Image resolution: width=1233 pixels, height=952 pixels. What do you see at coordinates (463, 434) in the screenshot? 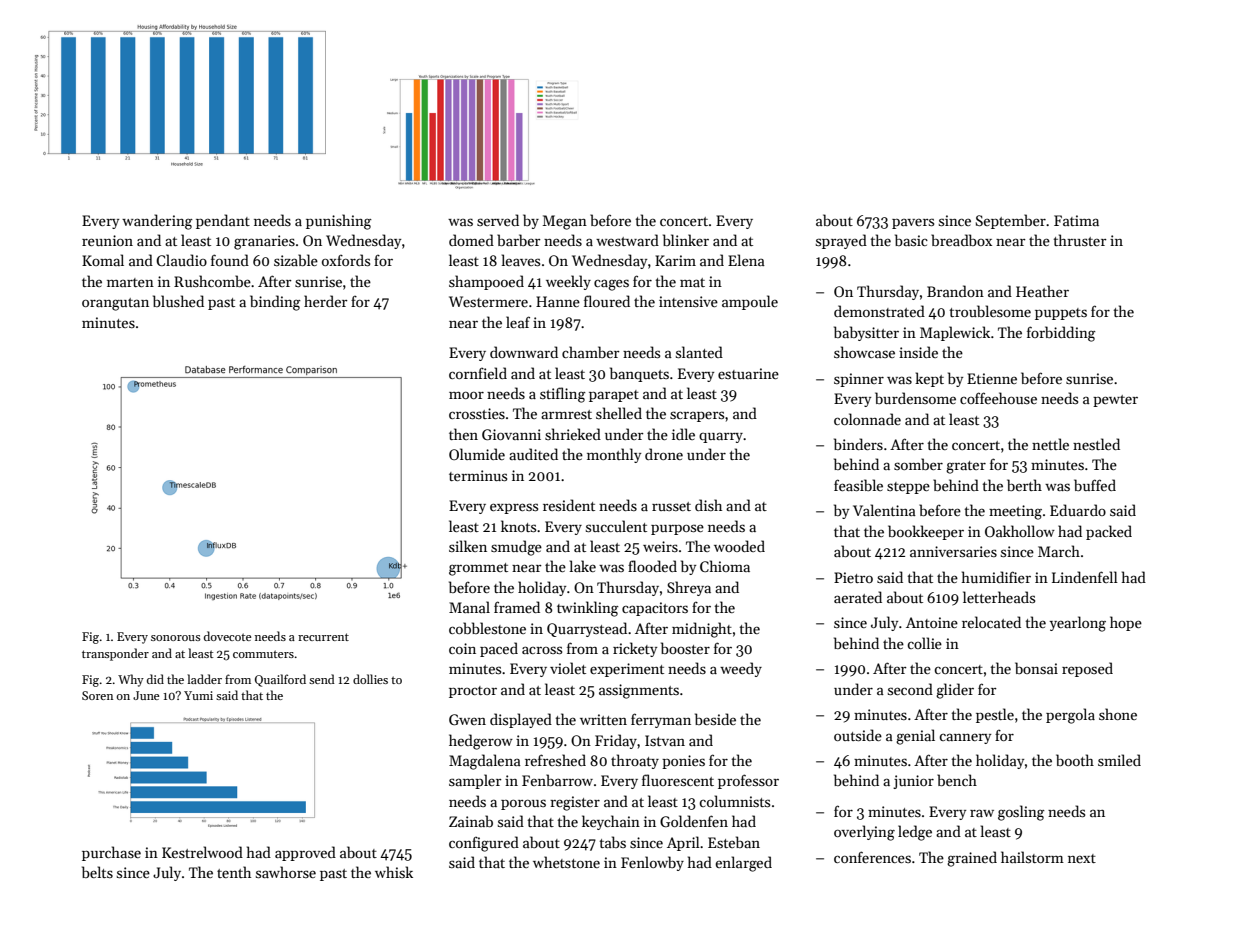
I see `then` at bounding box center [463, 434].
